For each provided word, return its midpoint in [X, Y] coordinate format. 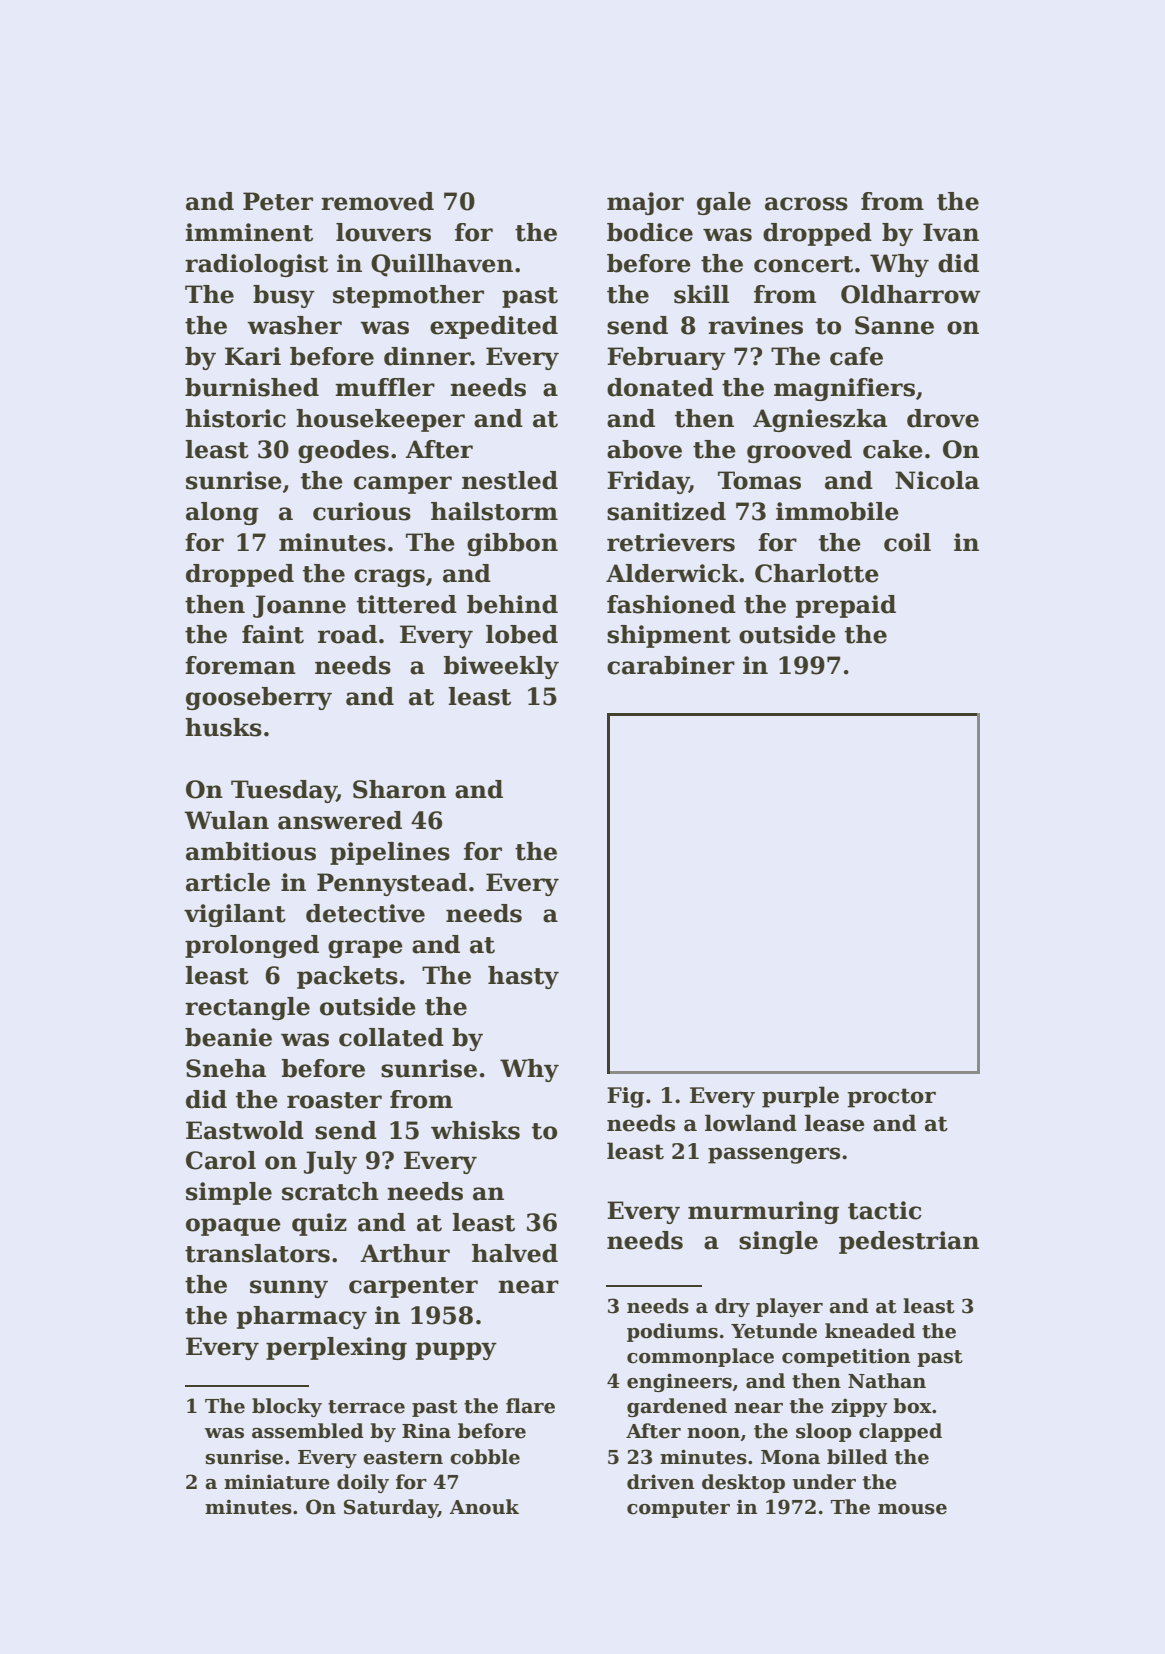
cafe [856, 356]
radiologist [256, 265]
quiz [319, 1224]
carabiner [671, 665]
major [645, 203]
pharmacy [302, 1317]
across [806, 204]
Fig [625, 1097]
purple [800, 1097]
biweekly [501, 667]
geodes [343, 451]
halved [515, 1253]
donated [660, 387]
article [228, 882]
